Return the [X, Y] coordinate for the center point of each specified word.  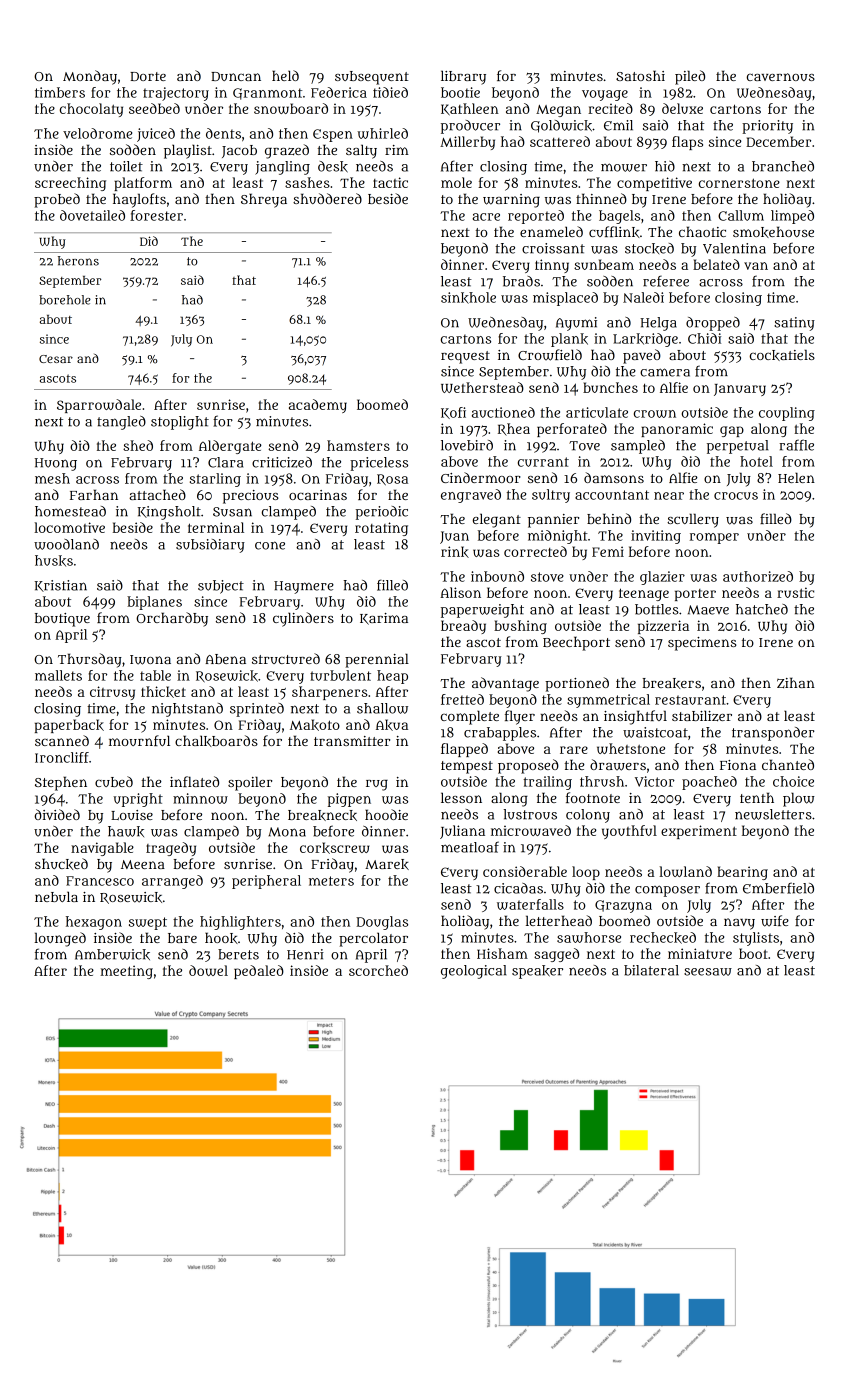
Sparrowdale [99, 406]
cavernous [781, 77]
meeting [126, 972]
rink [455, 552]
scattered [560, 141]
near [669, 496]
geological [473, 972]
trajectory [176, 94]
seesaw [708, 972]
